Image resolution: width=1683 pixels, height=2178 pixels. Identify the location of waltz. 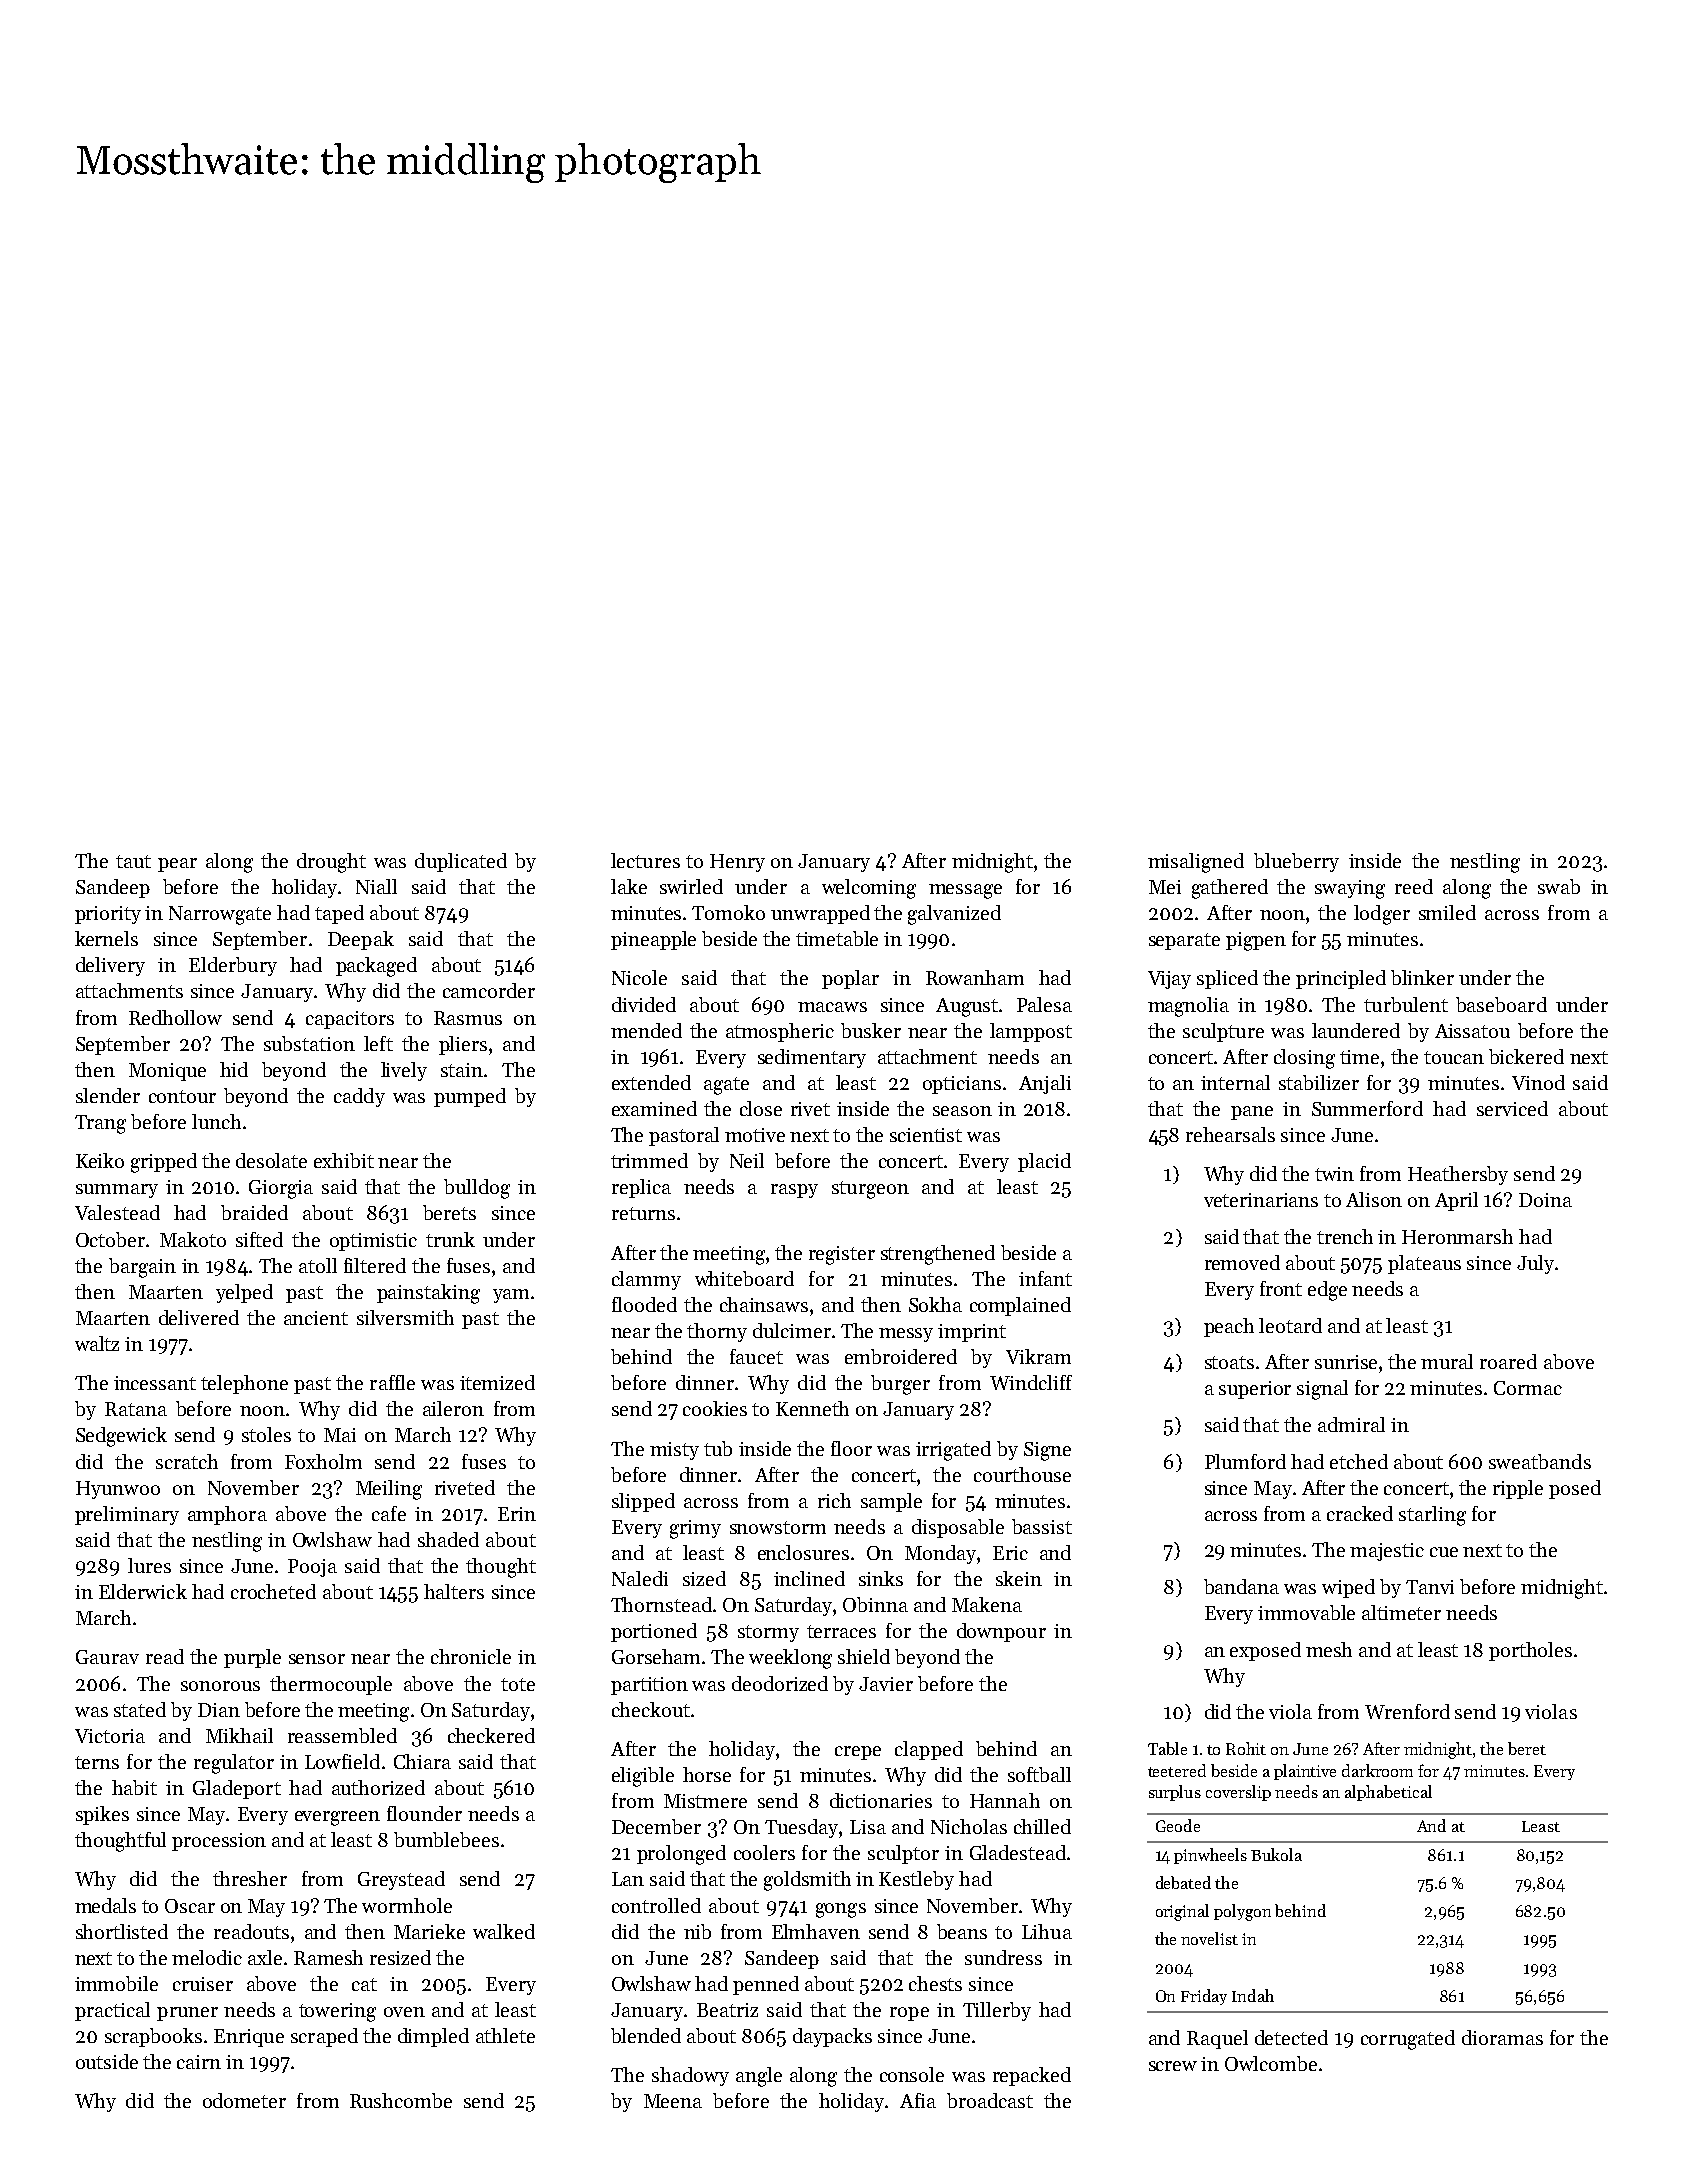
(97, 1343).
